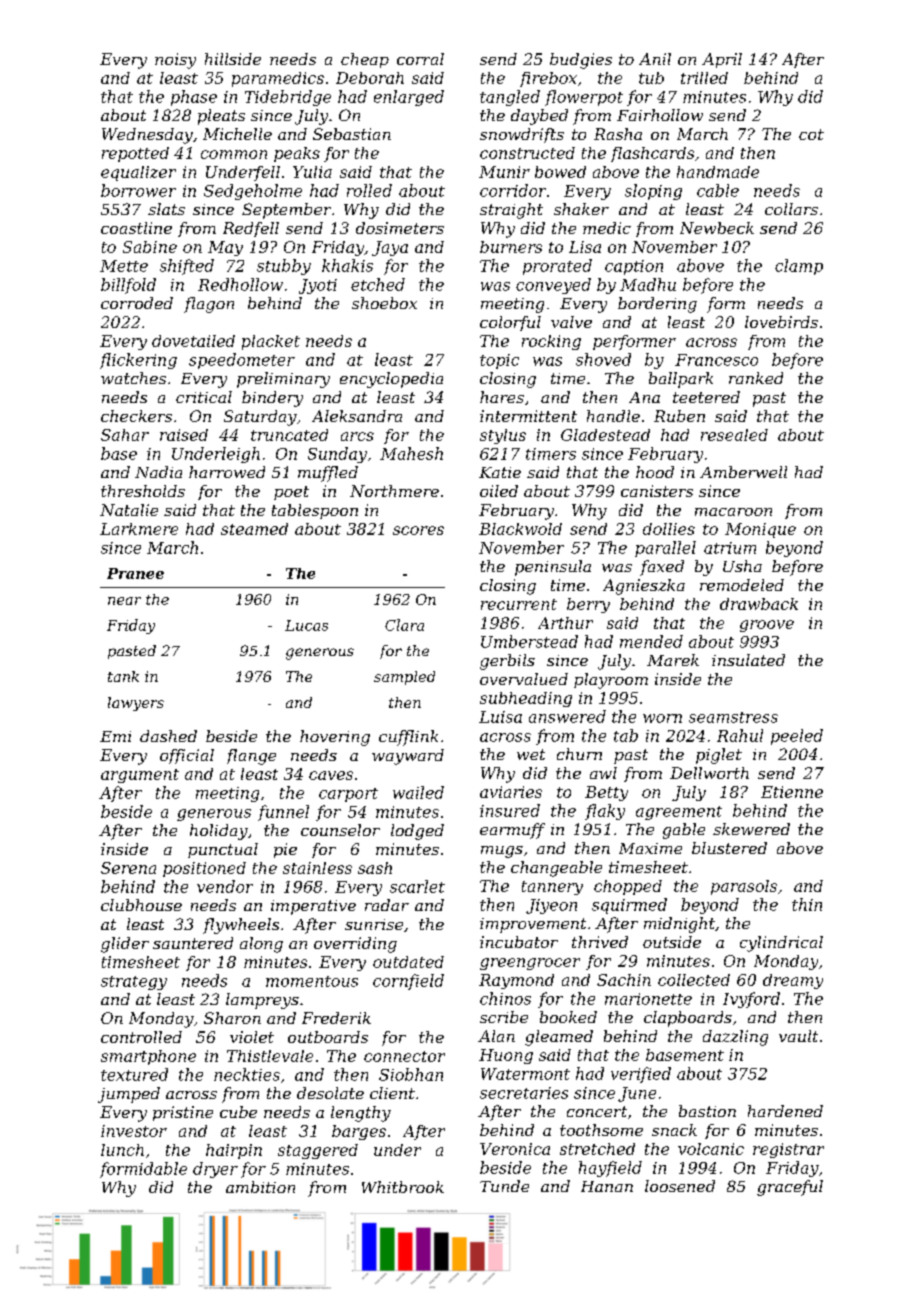 Image resolution: width=924 pixels, height=1308 pixels. Describe the element at coordinates (175, 61) in the screenshot. I see `noisy` at that location.
